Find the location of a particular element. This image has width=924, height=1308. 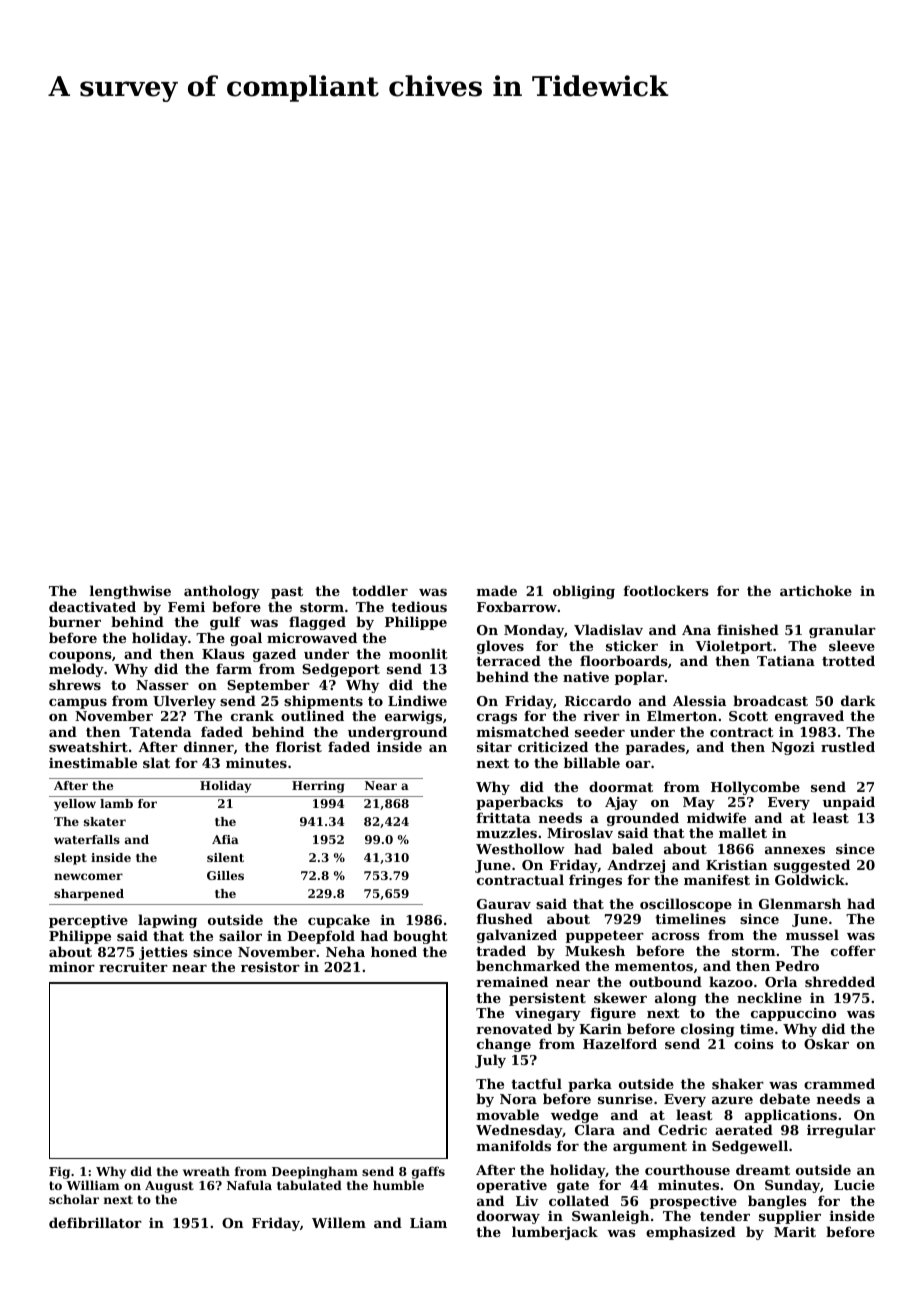

defibrillator is located at coordinates (95, 1222).
